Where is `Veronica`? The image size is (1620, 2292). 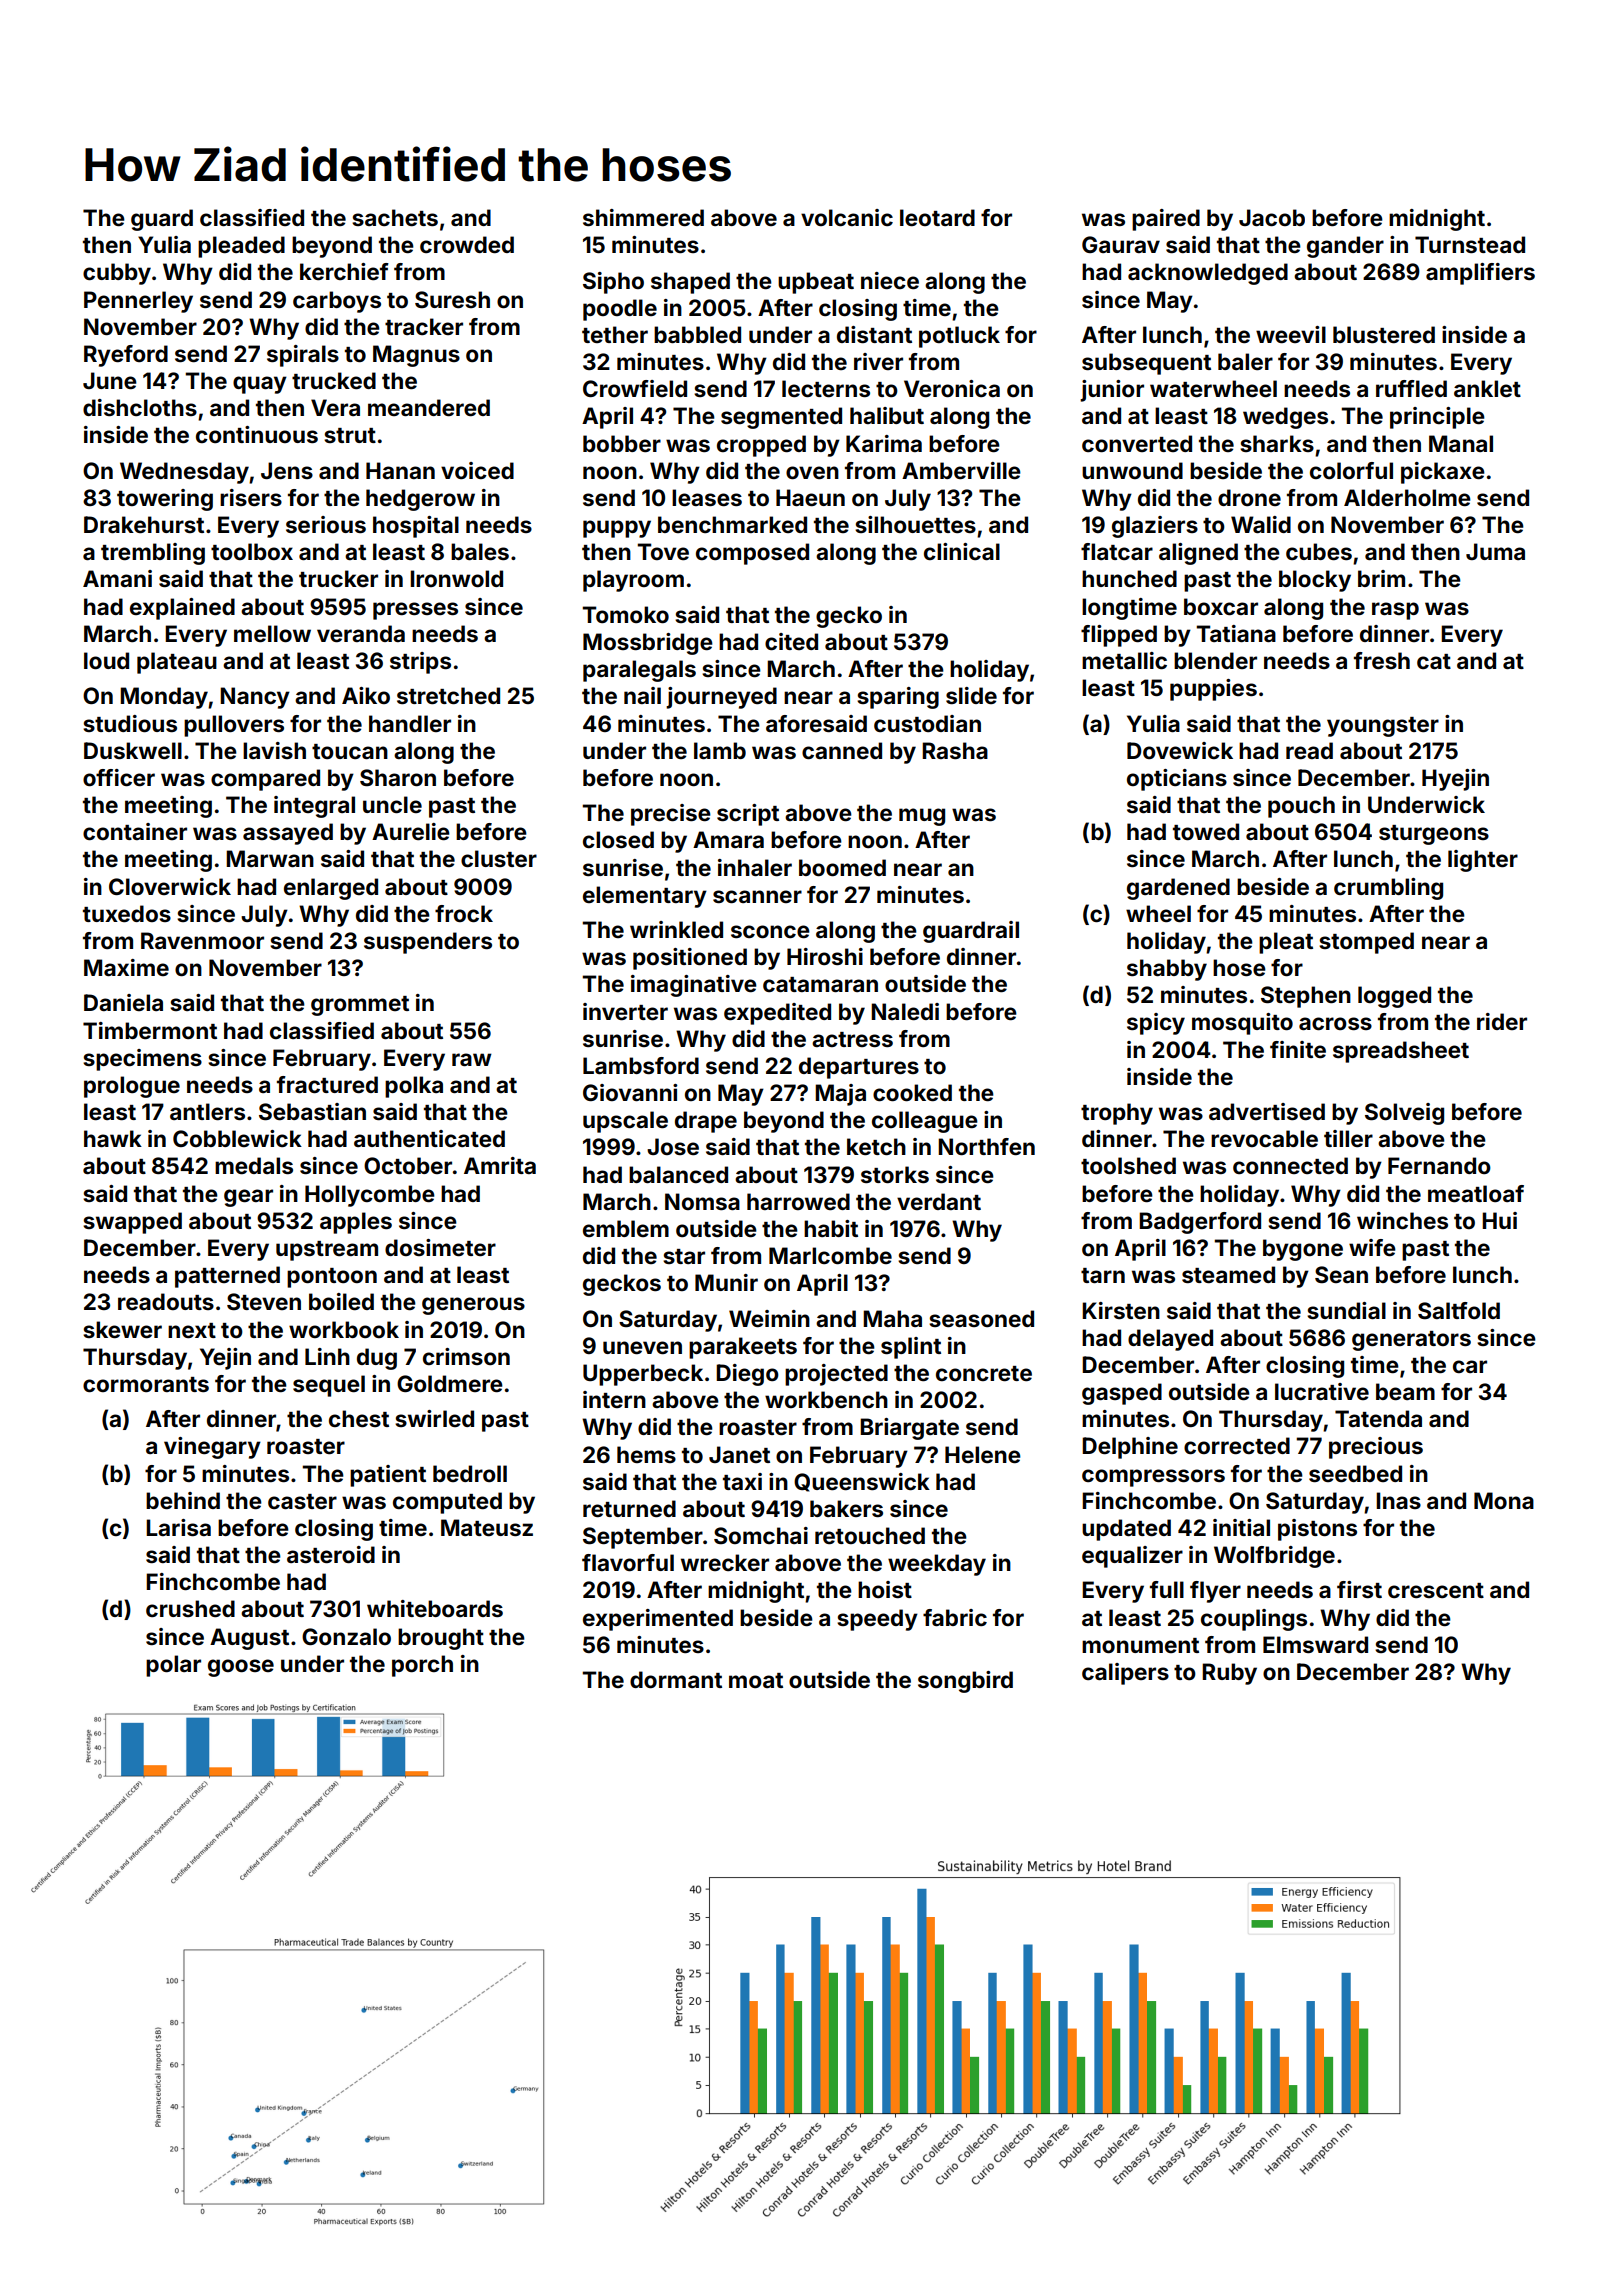
Veronica is located at coordinates (952, 388).
